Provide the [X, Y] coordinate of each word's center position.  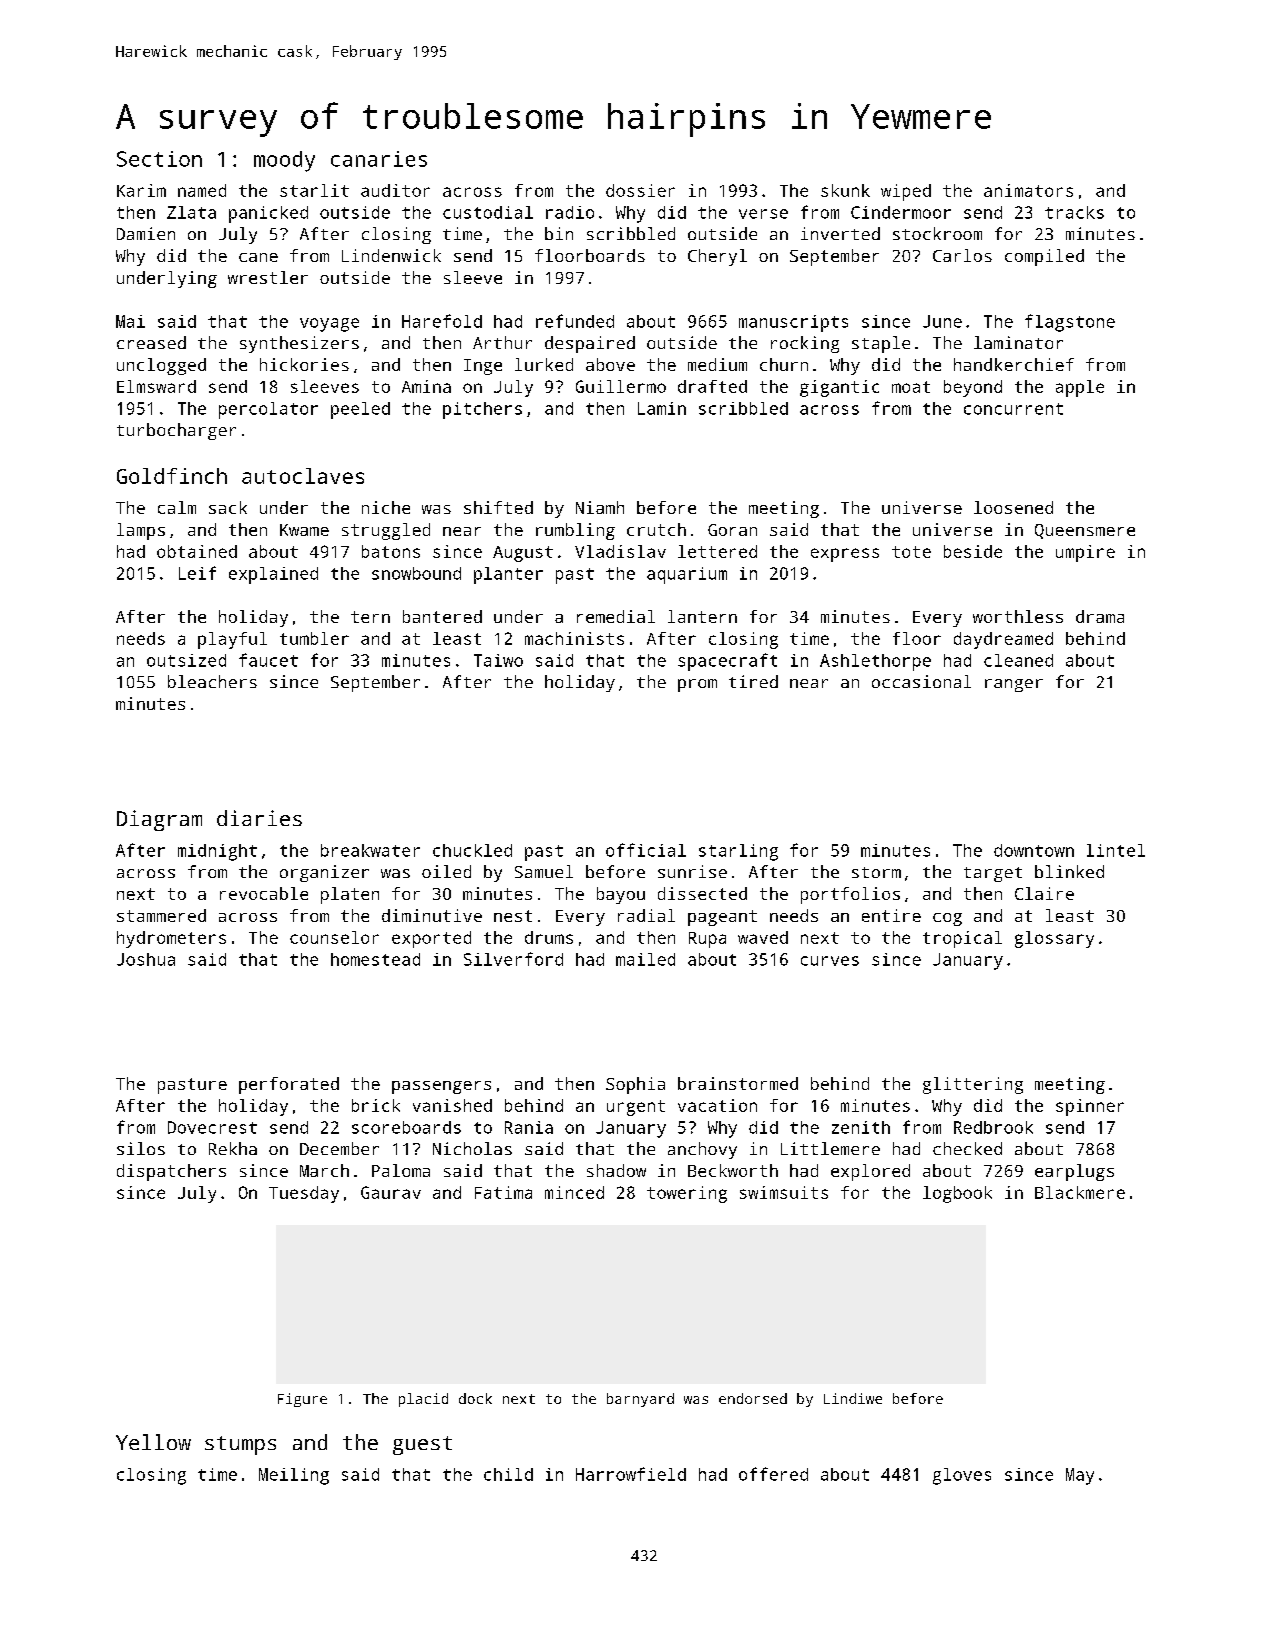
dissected [702, 893]
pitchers [482, 410]
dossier [640, 190]
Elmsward [156, 386]
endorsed [753, 1398]
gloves [962, 1476]
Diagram [159, 820]
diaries [259, 818]
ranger [1014, 685]
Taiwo [498, 660]
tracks [1074, 212]
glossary [1054, 939]
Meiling [294, 1476]
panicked [268, 214]
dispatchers [171, 1172]
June [942, 321]
